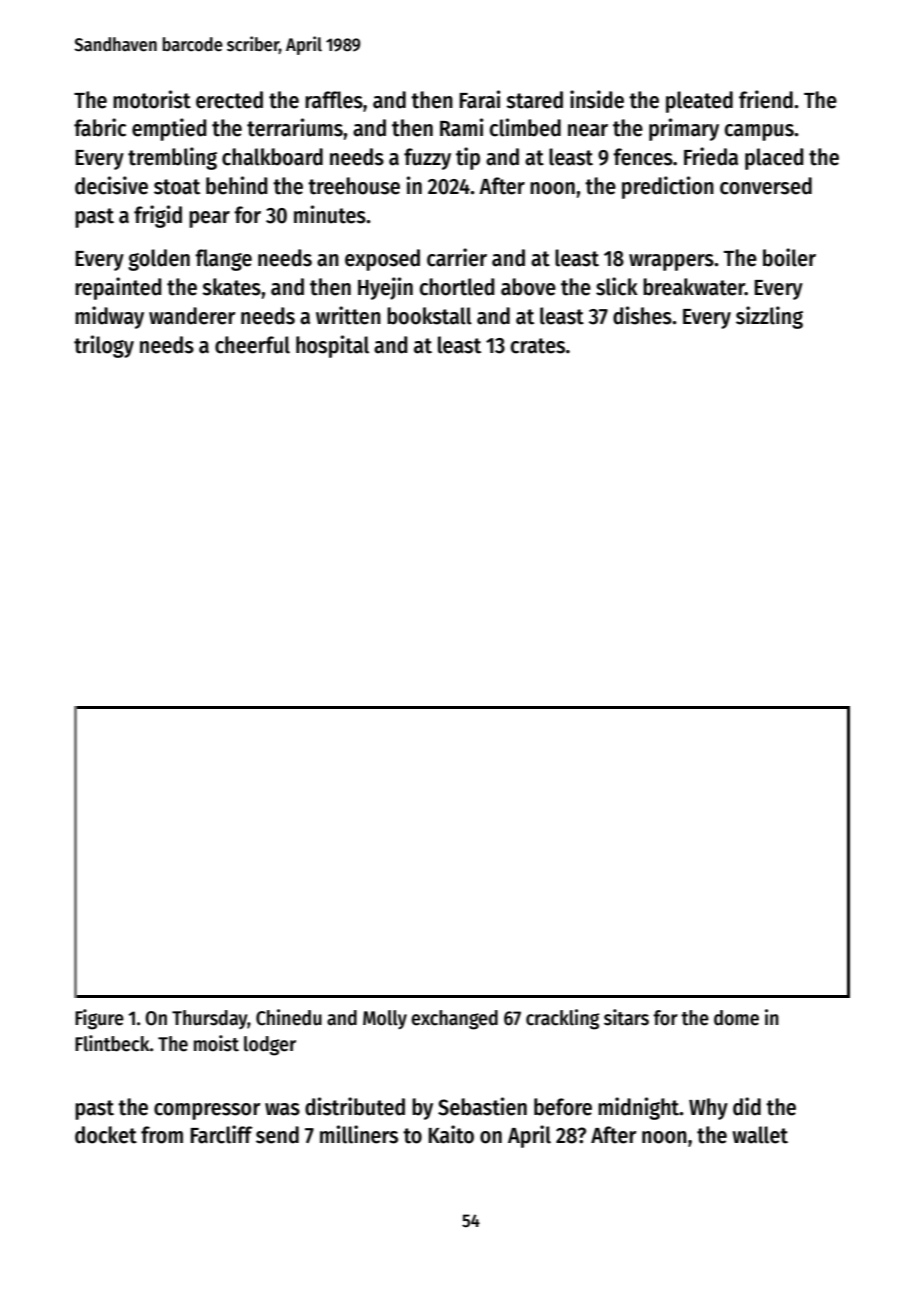  Describe the element at coordinates (736, 1018) in the screenshot. I see `dome` at that location.
